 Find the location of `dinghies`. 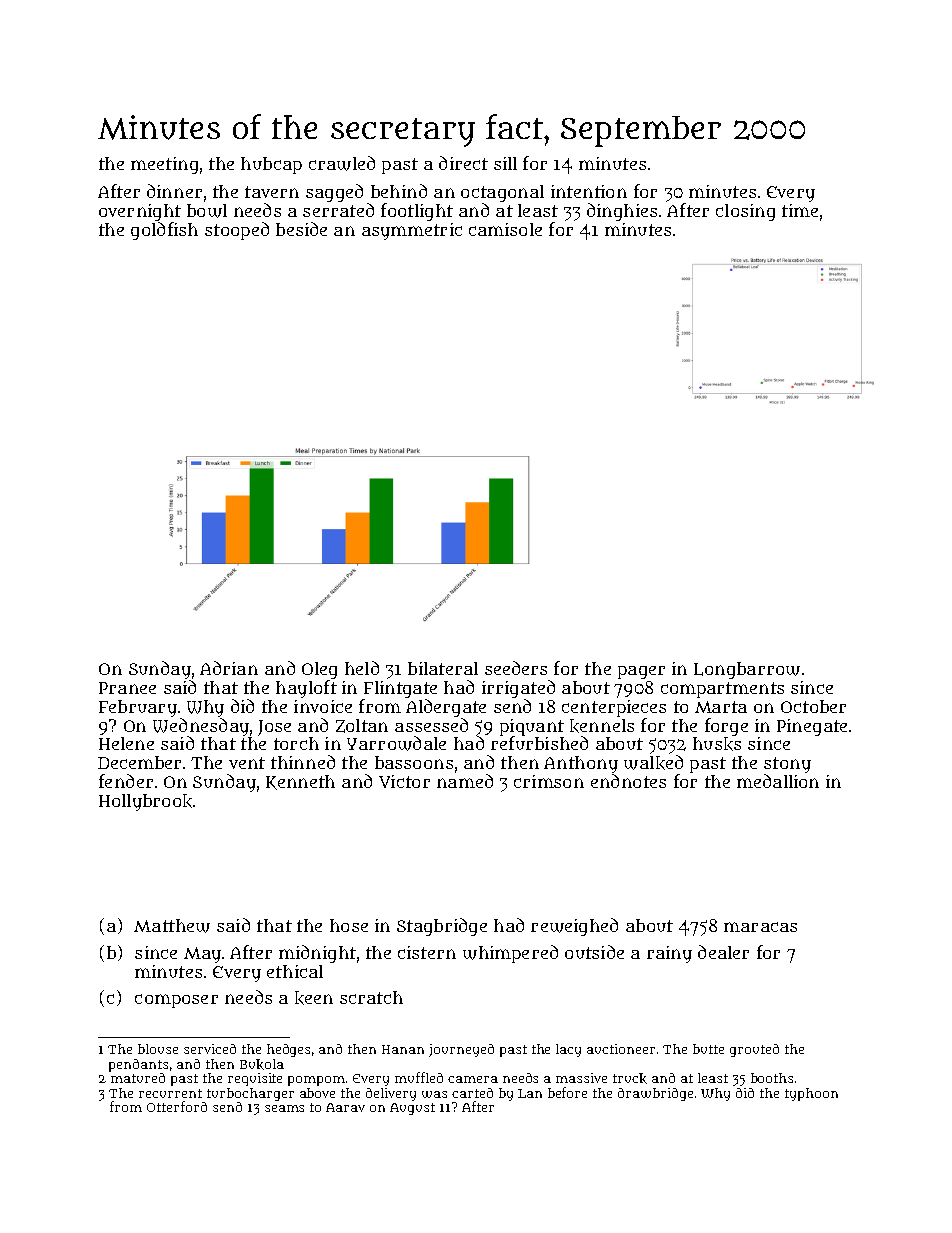

dinghies is located at coordinates (622, 212).
